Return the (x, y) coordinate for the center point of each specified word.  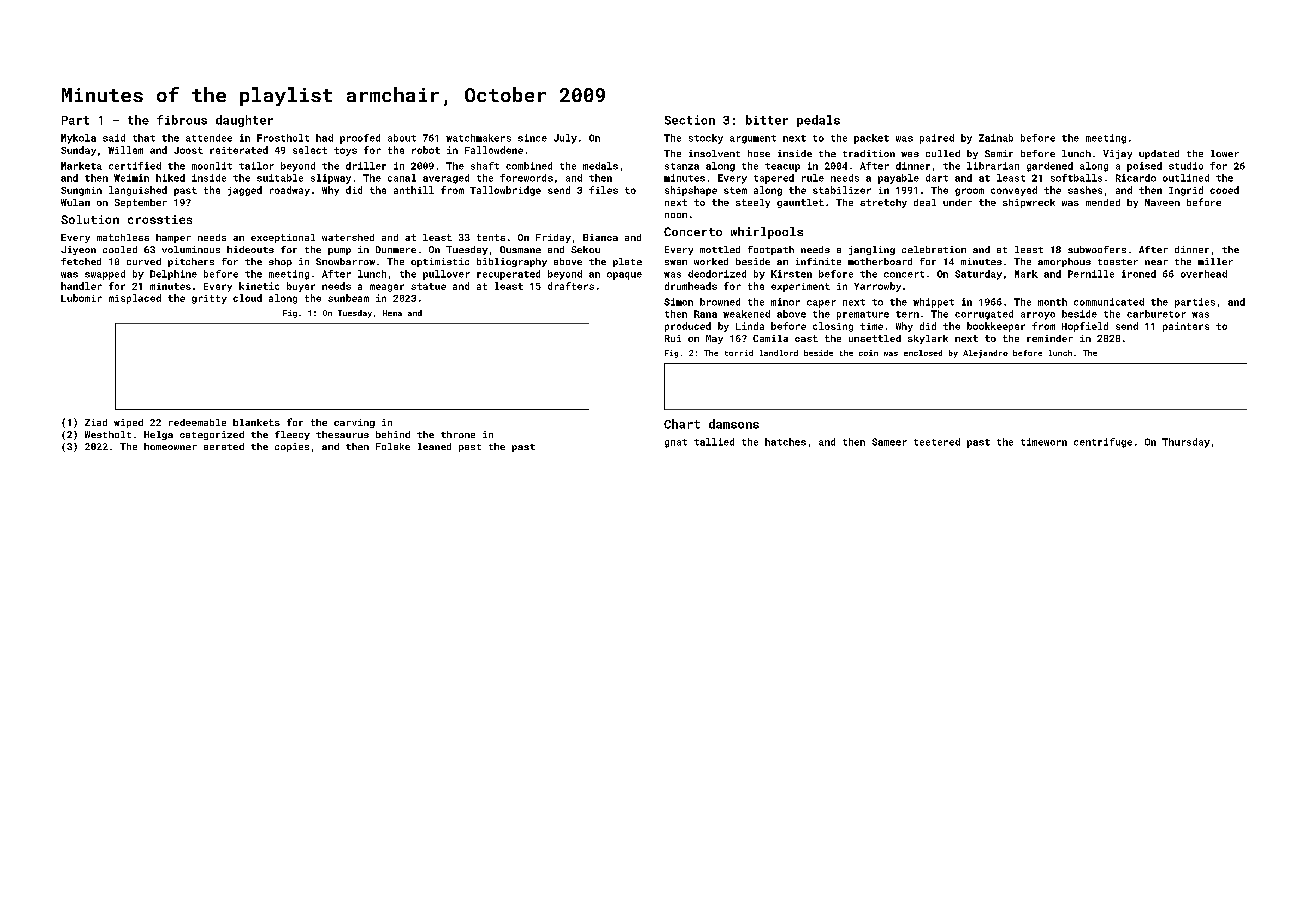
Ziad (96, 422)
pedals (818, 121)
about (402, 138)
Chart (682, 424)
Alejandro (985, 354)
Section (690, 120)
